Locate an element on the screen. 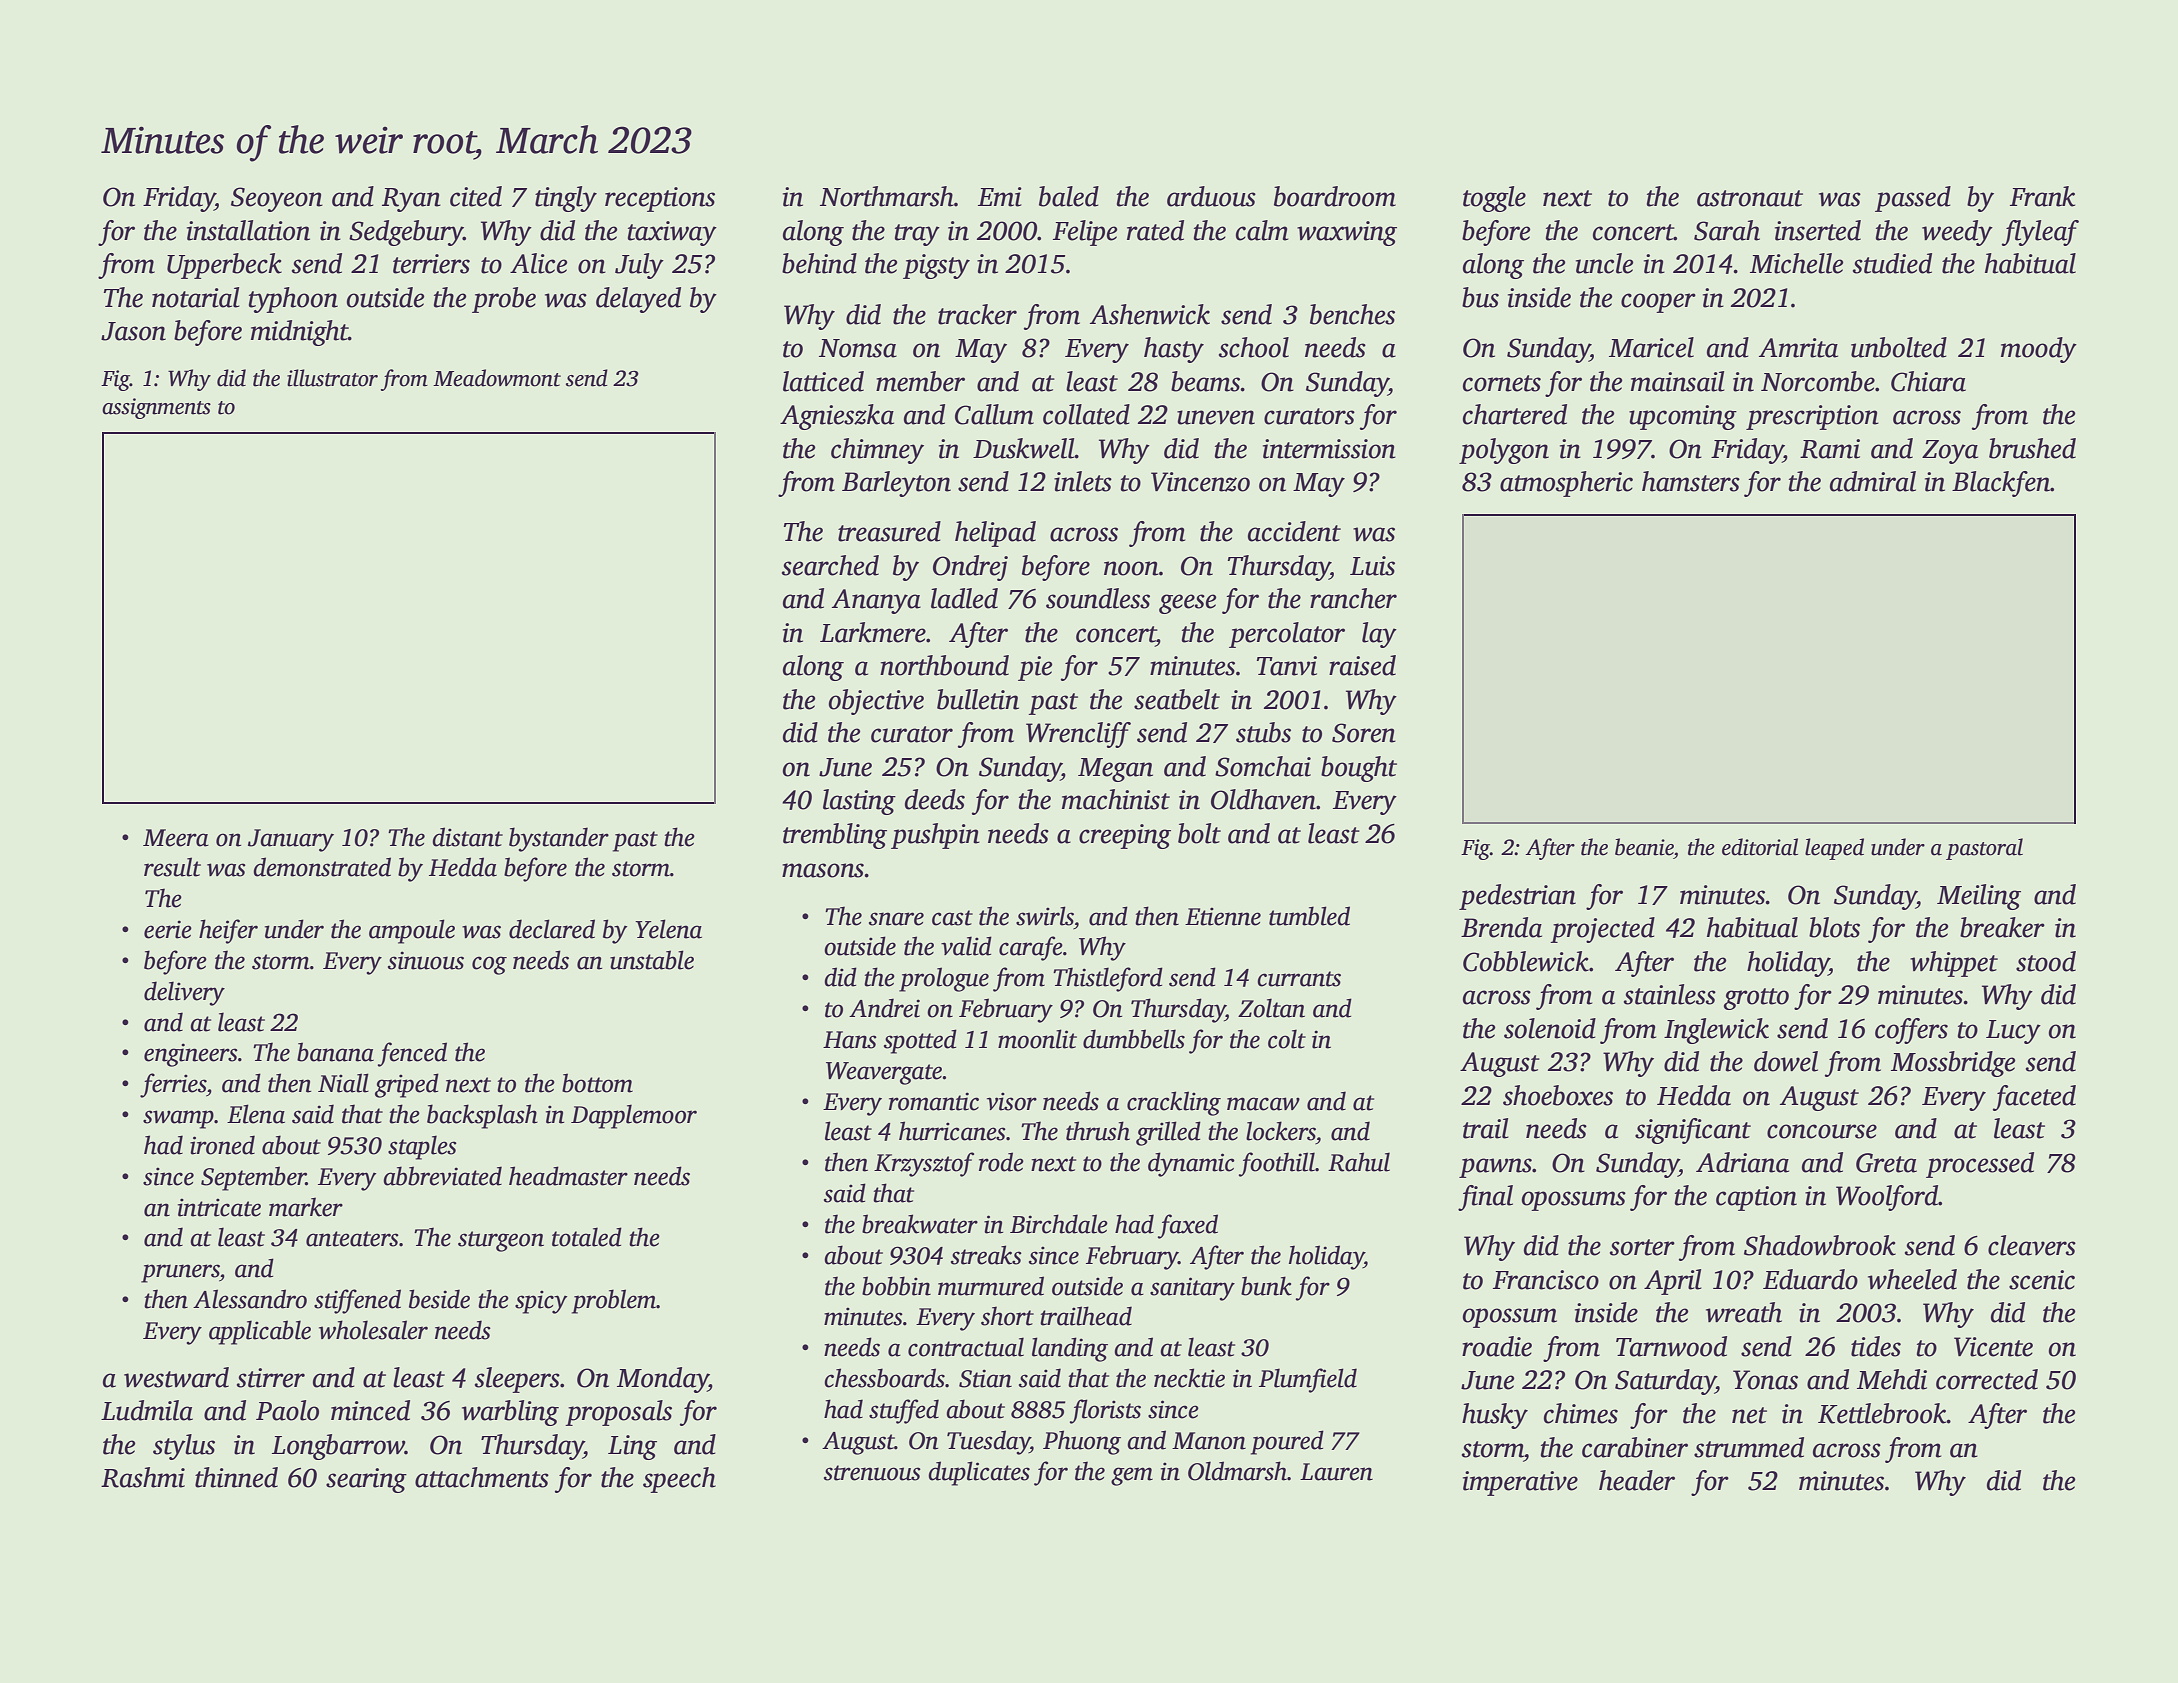 This screenshot has width=2178, height=1683. installation is located at coordinates (248, 230).
